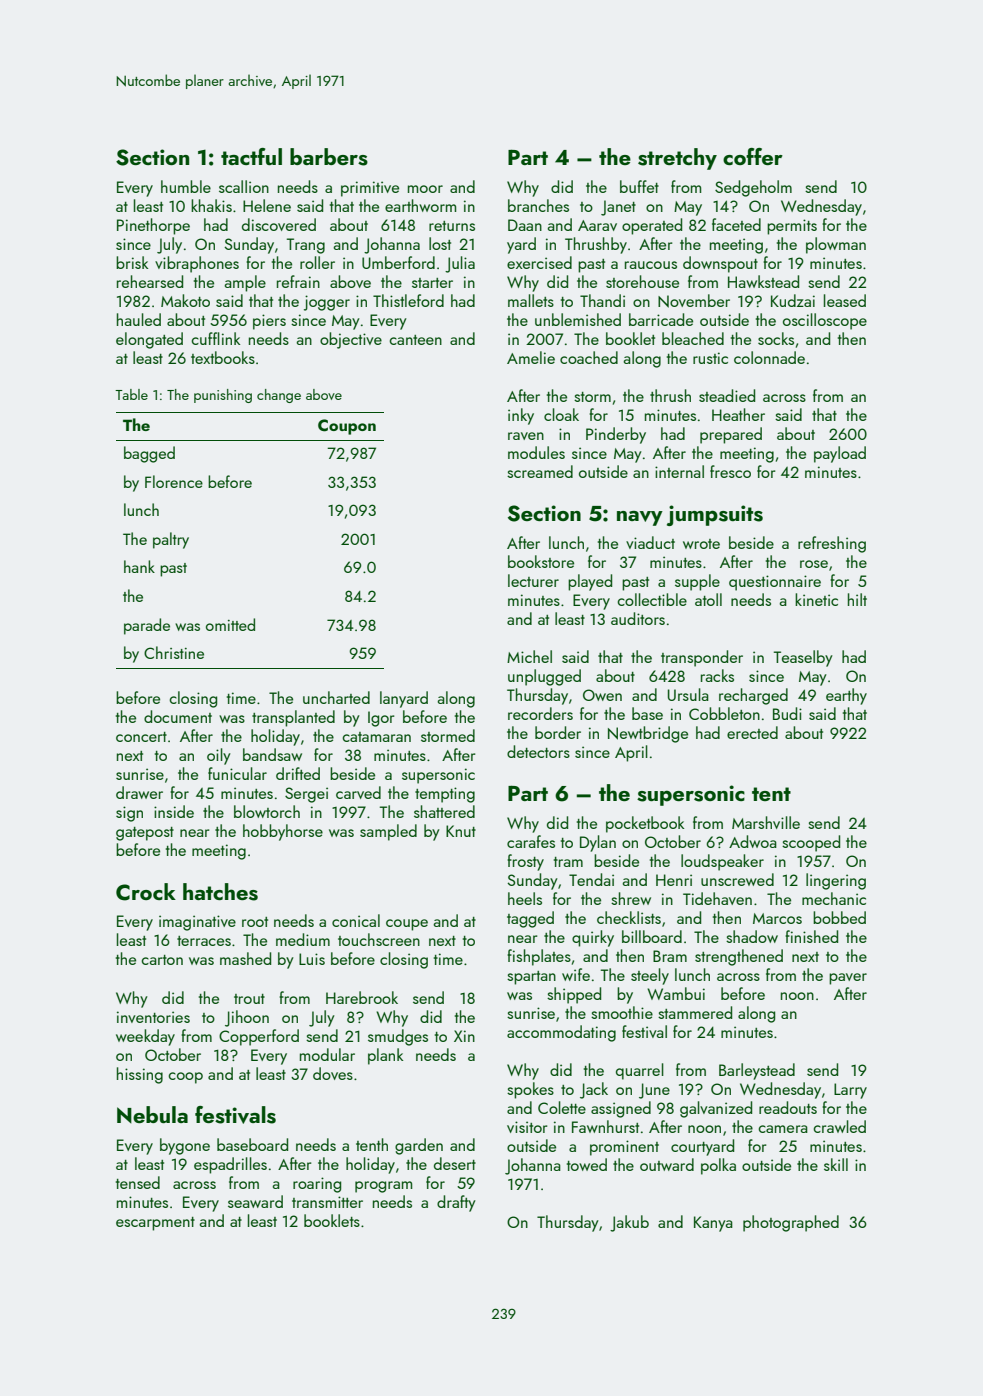  Describe the element at coordinates (753, 156) in the page. I see `coffer` at that location.
